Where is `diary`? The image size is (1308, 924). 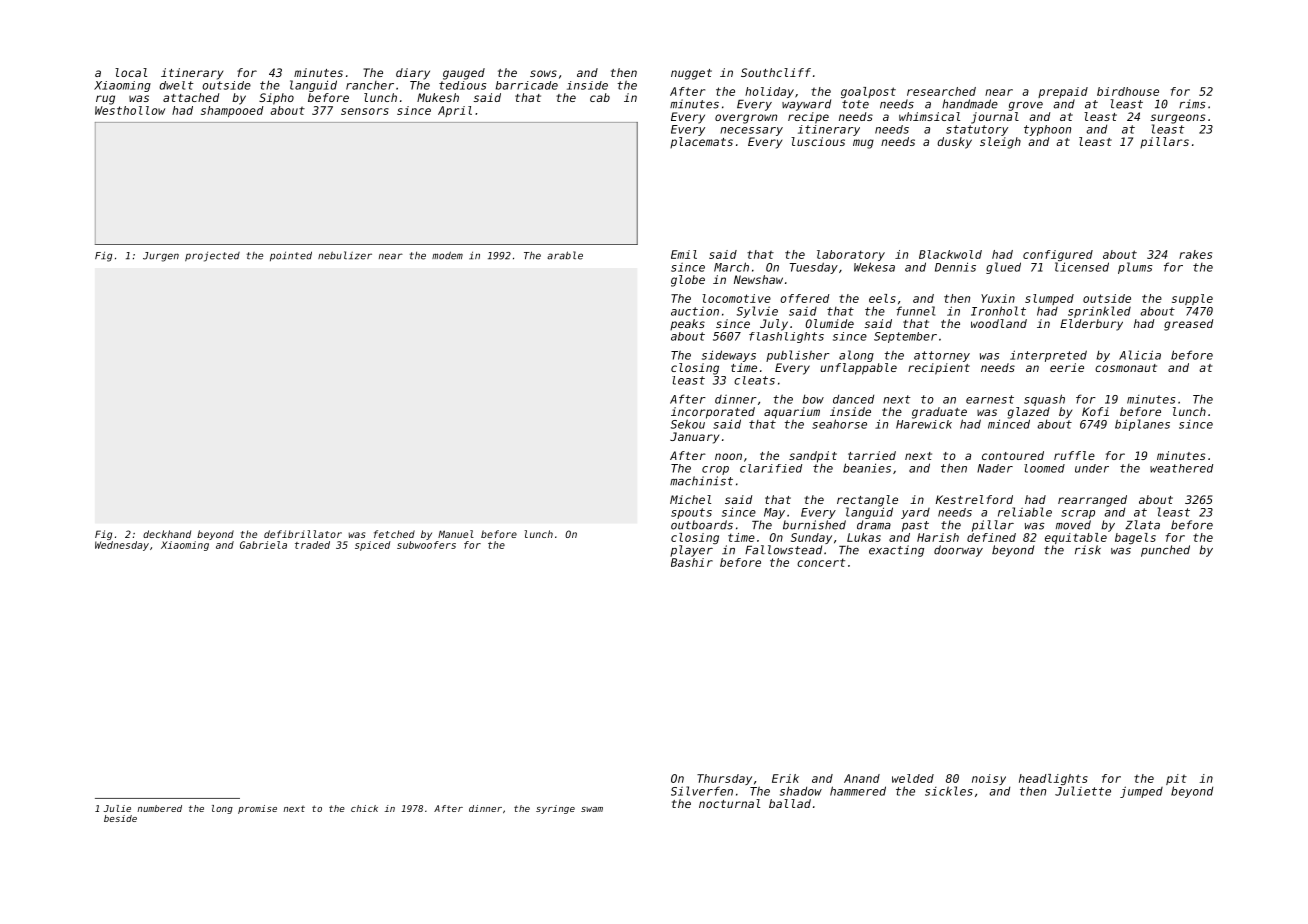
diary is located at coordinates (413, 74).
